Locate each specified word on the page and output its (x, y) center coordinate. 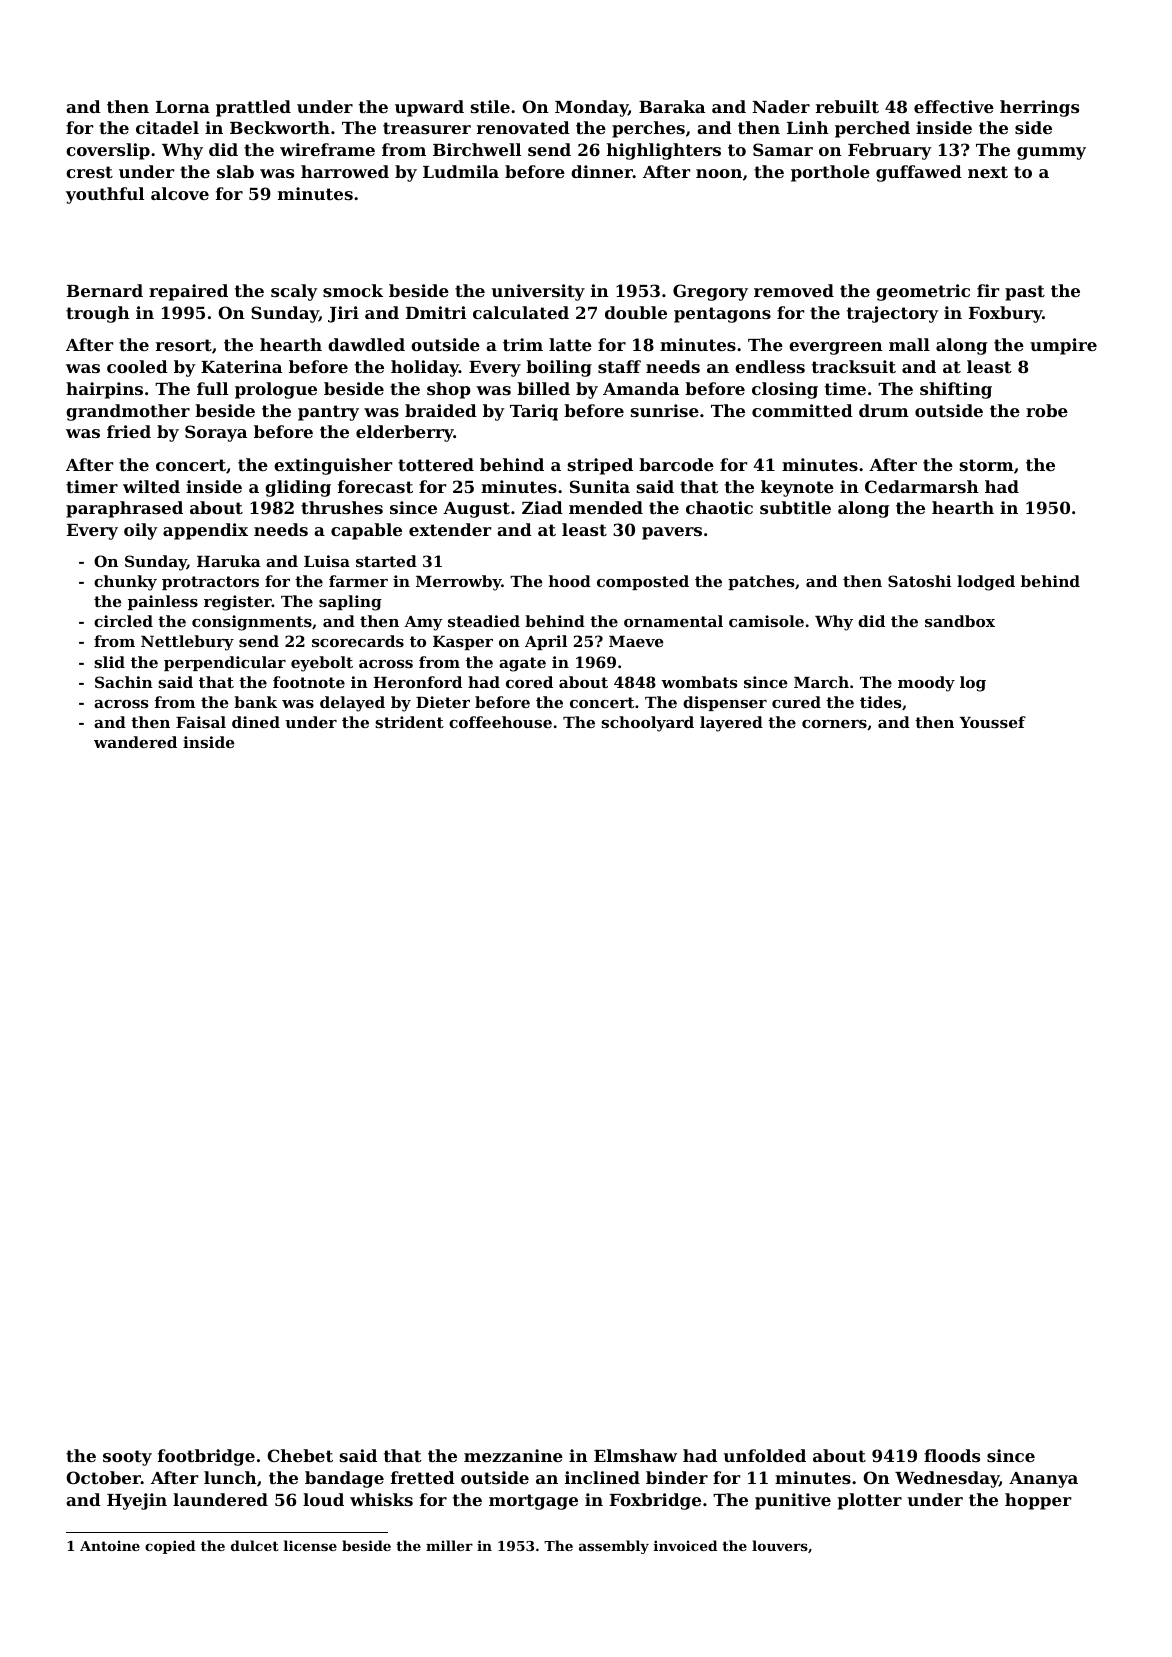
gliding (298, 488)
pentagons (722, 315)
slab (235, 171)
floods (952, 1455)
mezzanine (513, 1455)
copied (170, 1547)
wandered (135, 742)
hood (570, 581)
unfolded (765, 1455)
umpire (1063, 346)
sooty (127, 1458)
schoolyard (647, 724)
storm (987, 465)
